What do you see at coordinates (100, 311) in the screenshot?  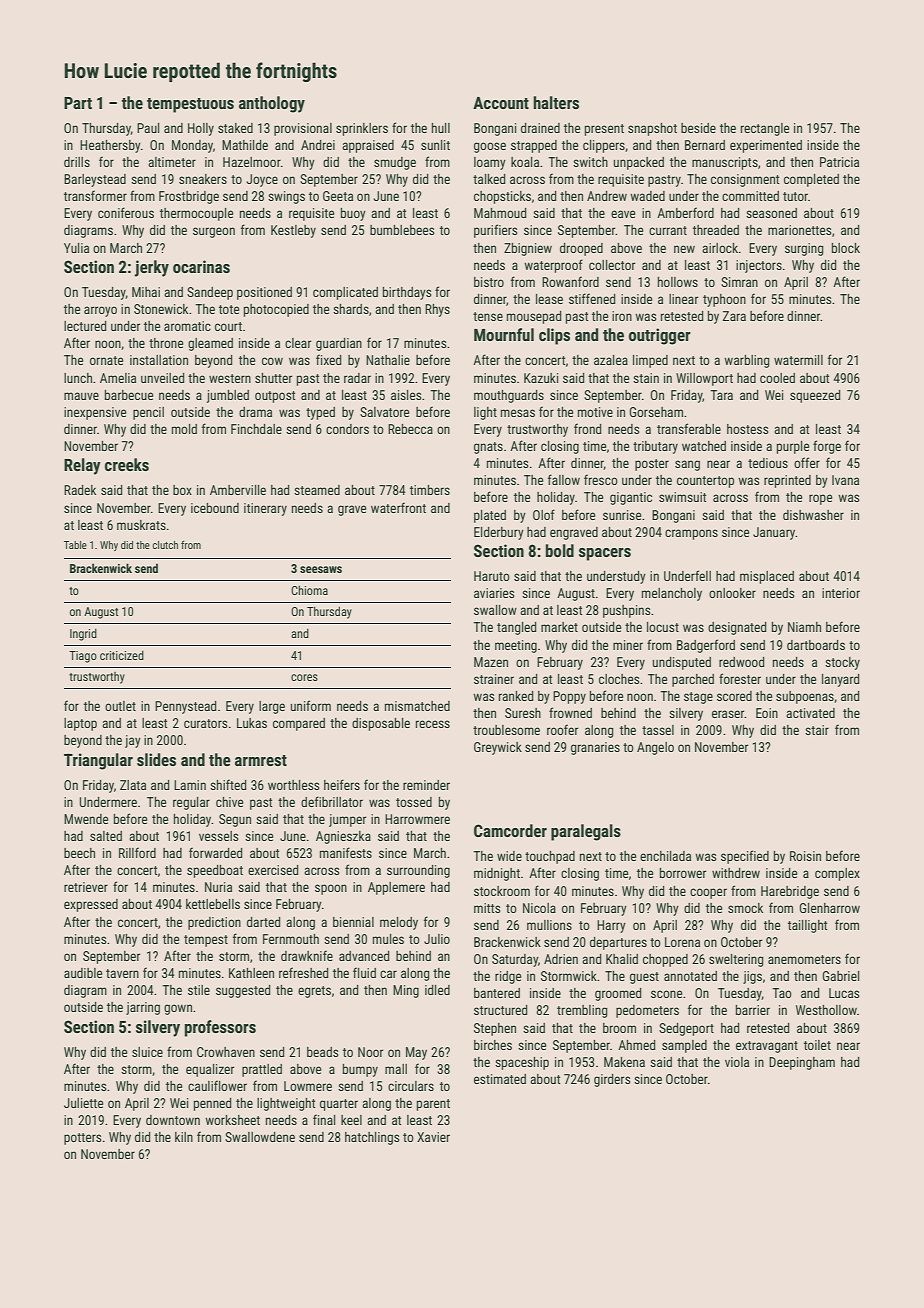 I see `arroyo` at bounding box center [100, 311].
